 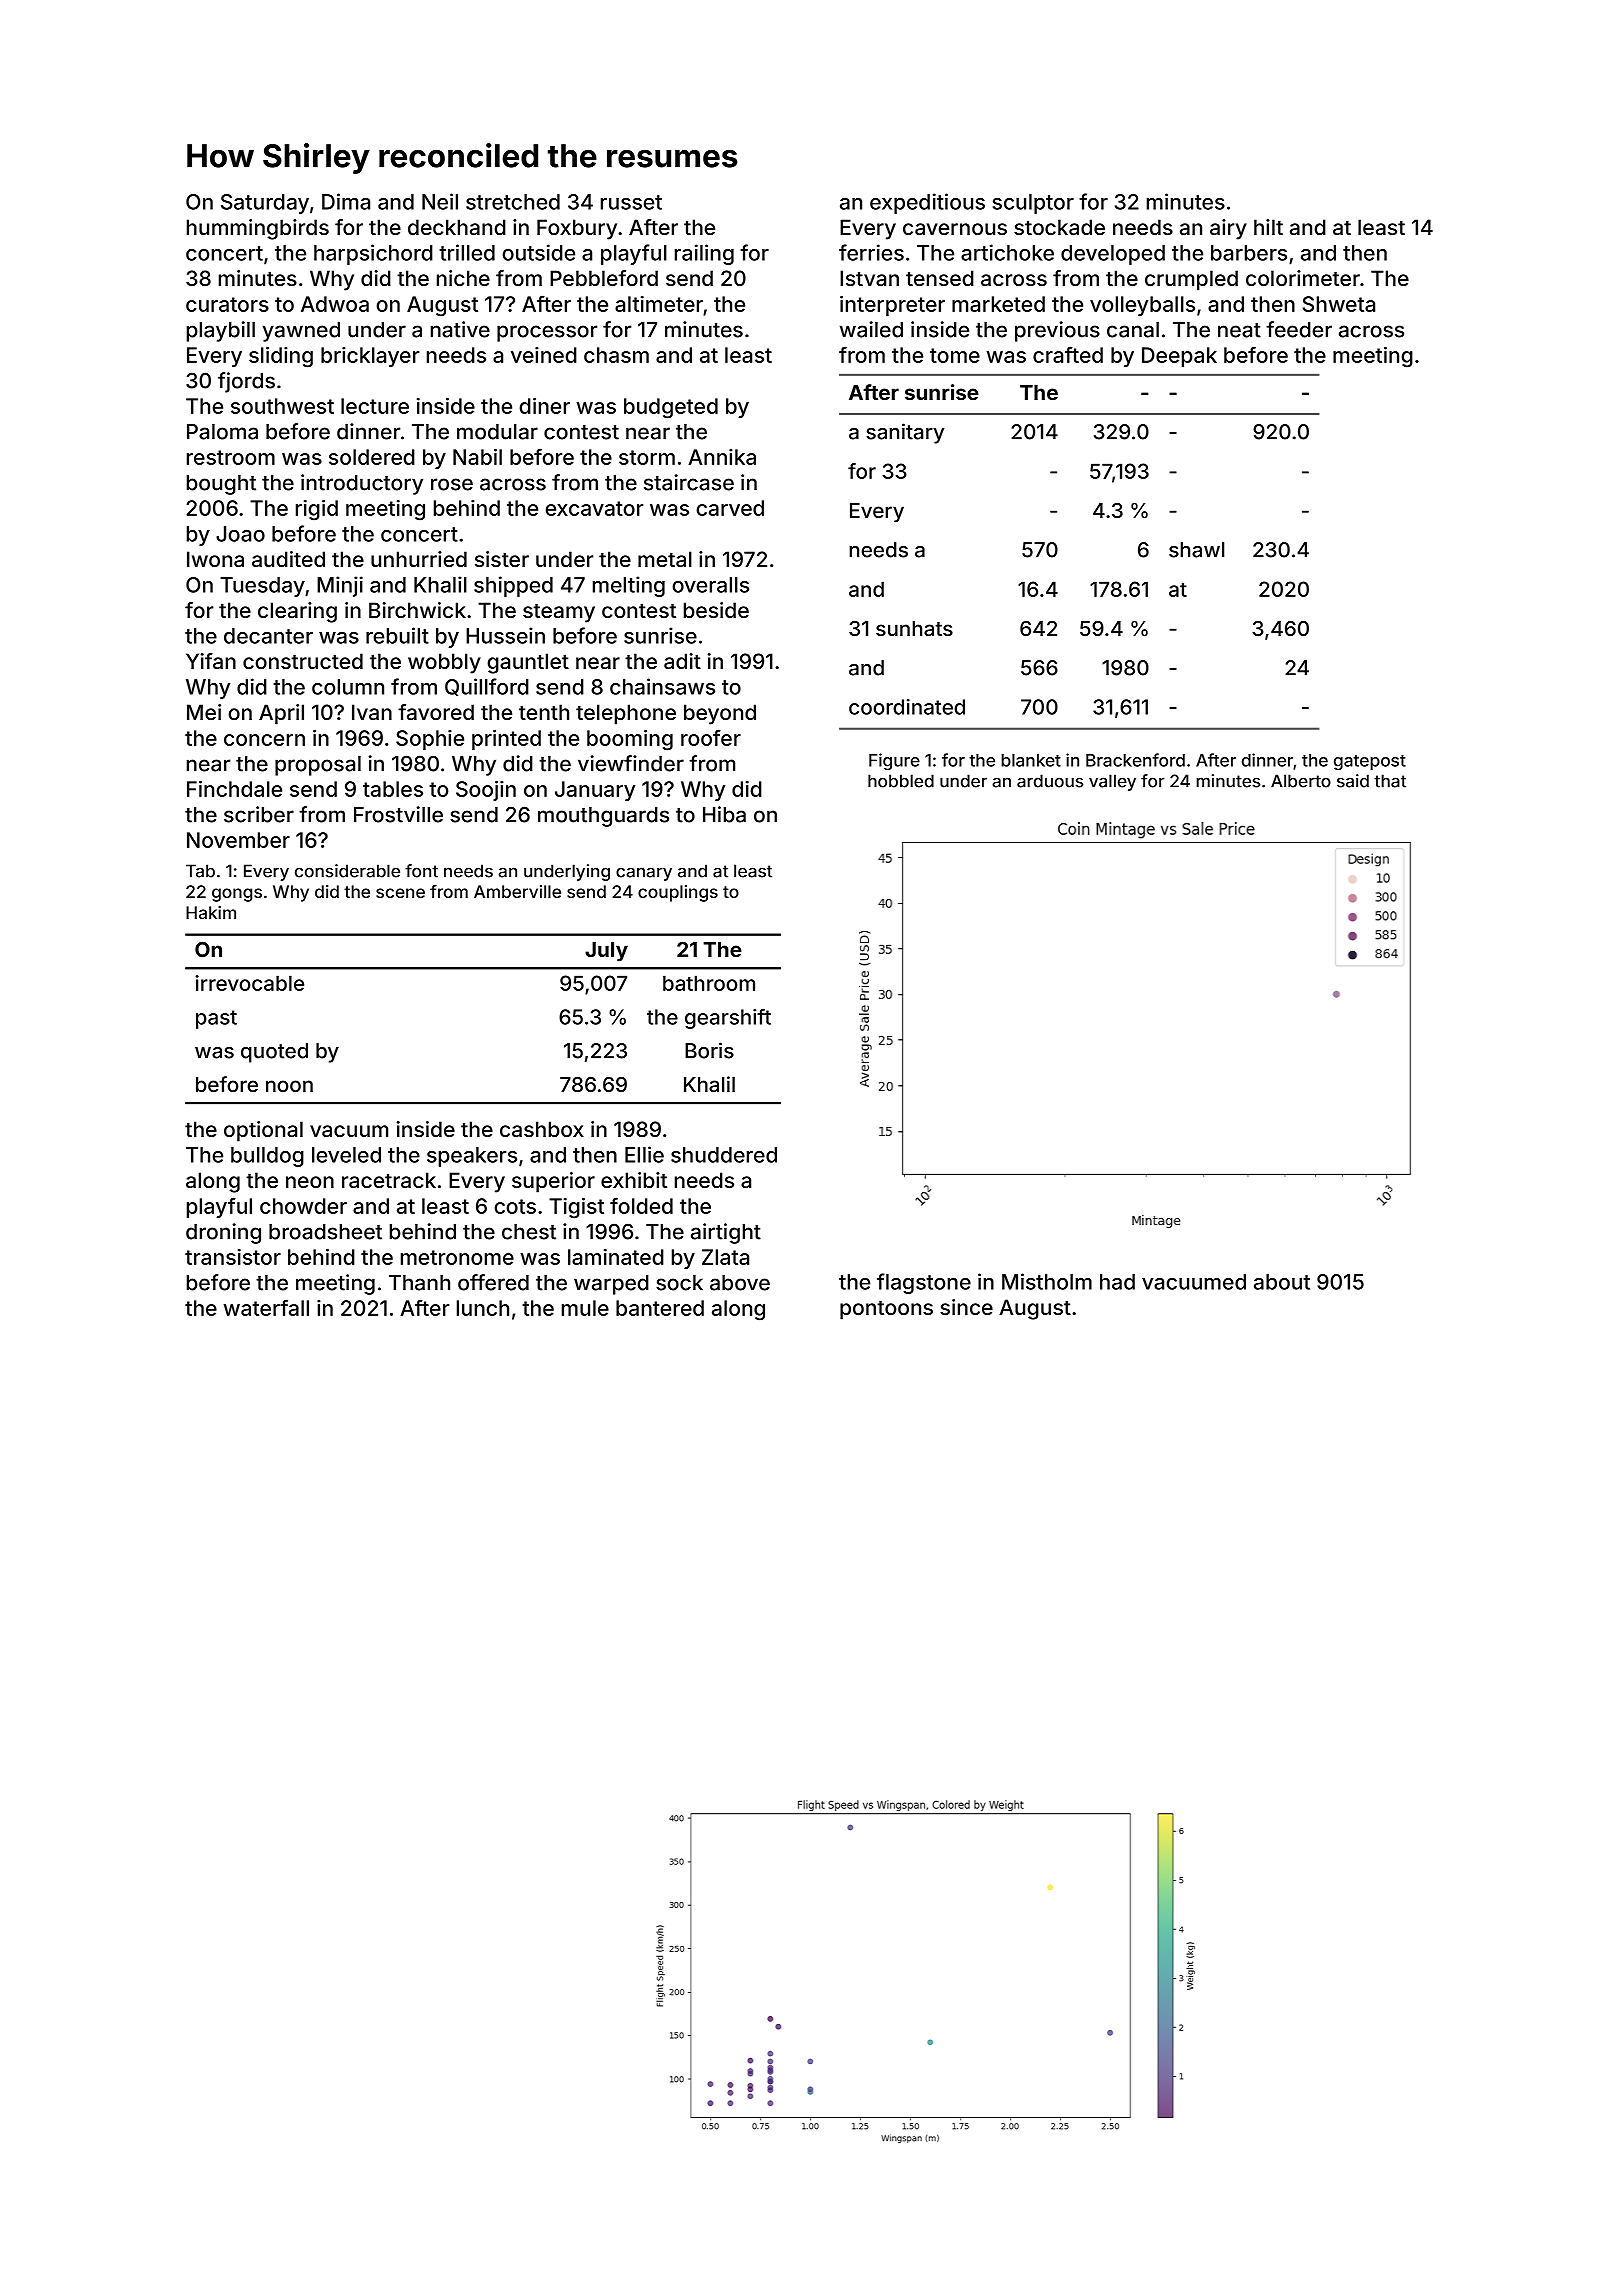 What do you see at coordinates (955, 355) in the screenshot?
I see `tome` at bounding box center [955, 355].
